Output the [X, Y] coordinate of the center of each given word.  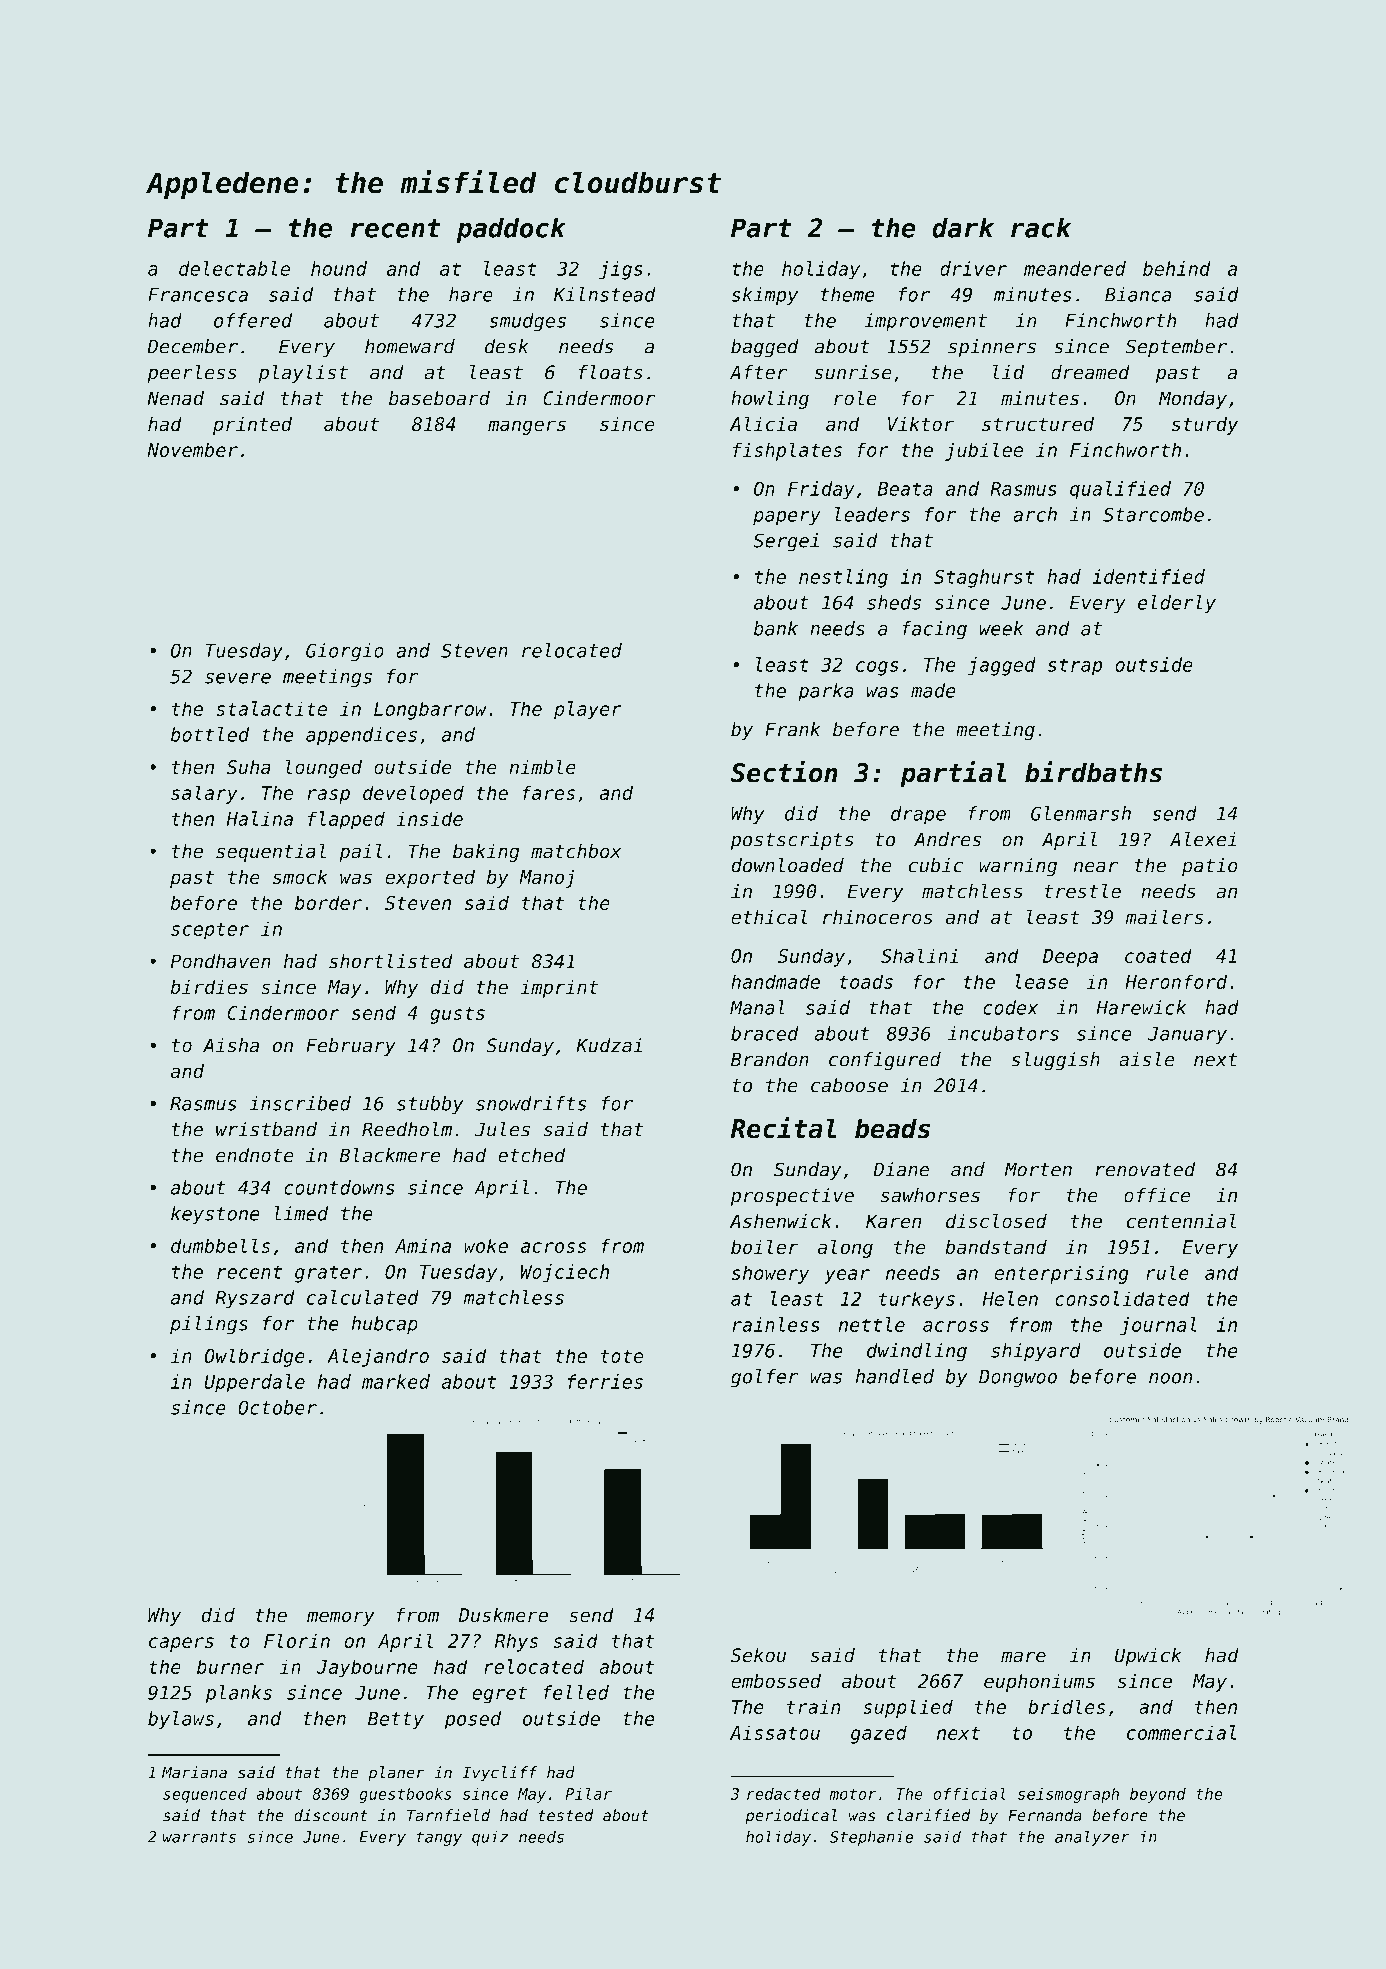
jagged [1002, 666]
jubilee [984, 451]
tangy [439, 1839]
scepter [210, 931]
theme [848, 294]
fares [548, 792]
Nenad [175, 398]
